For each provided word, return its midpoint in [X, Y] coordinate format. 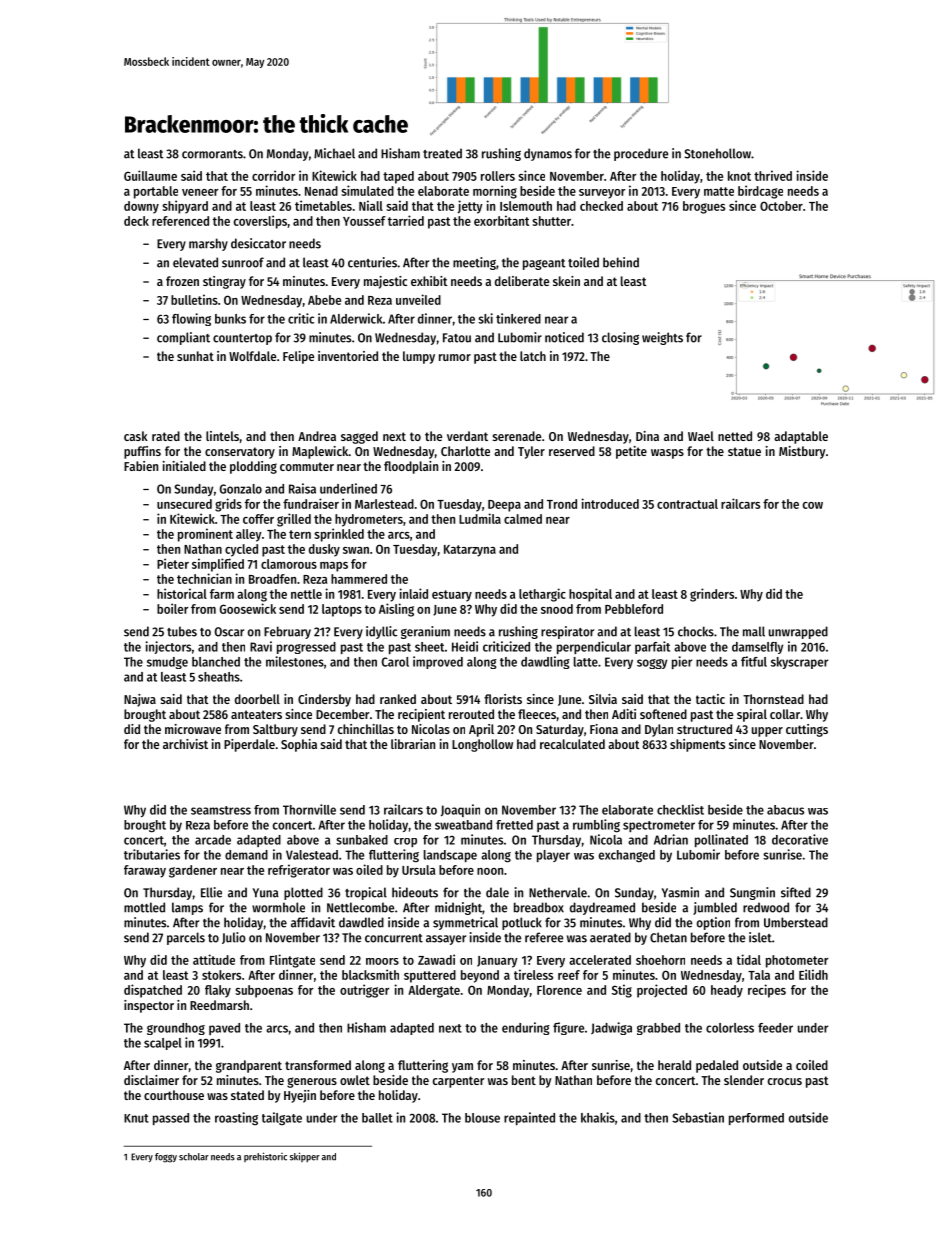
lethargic [542, 595]
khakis [598, 1117]
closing [620, 338]
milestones [295, 661]
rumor [455, 357]
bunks [230, 319]
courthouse [174, 1095]
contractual [687, 504]
